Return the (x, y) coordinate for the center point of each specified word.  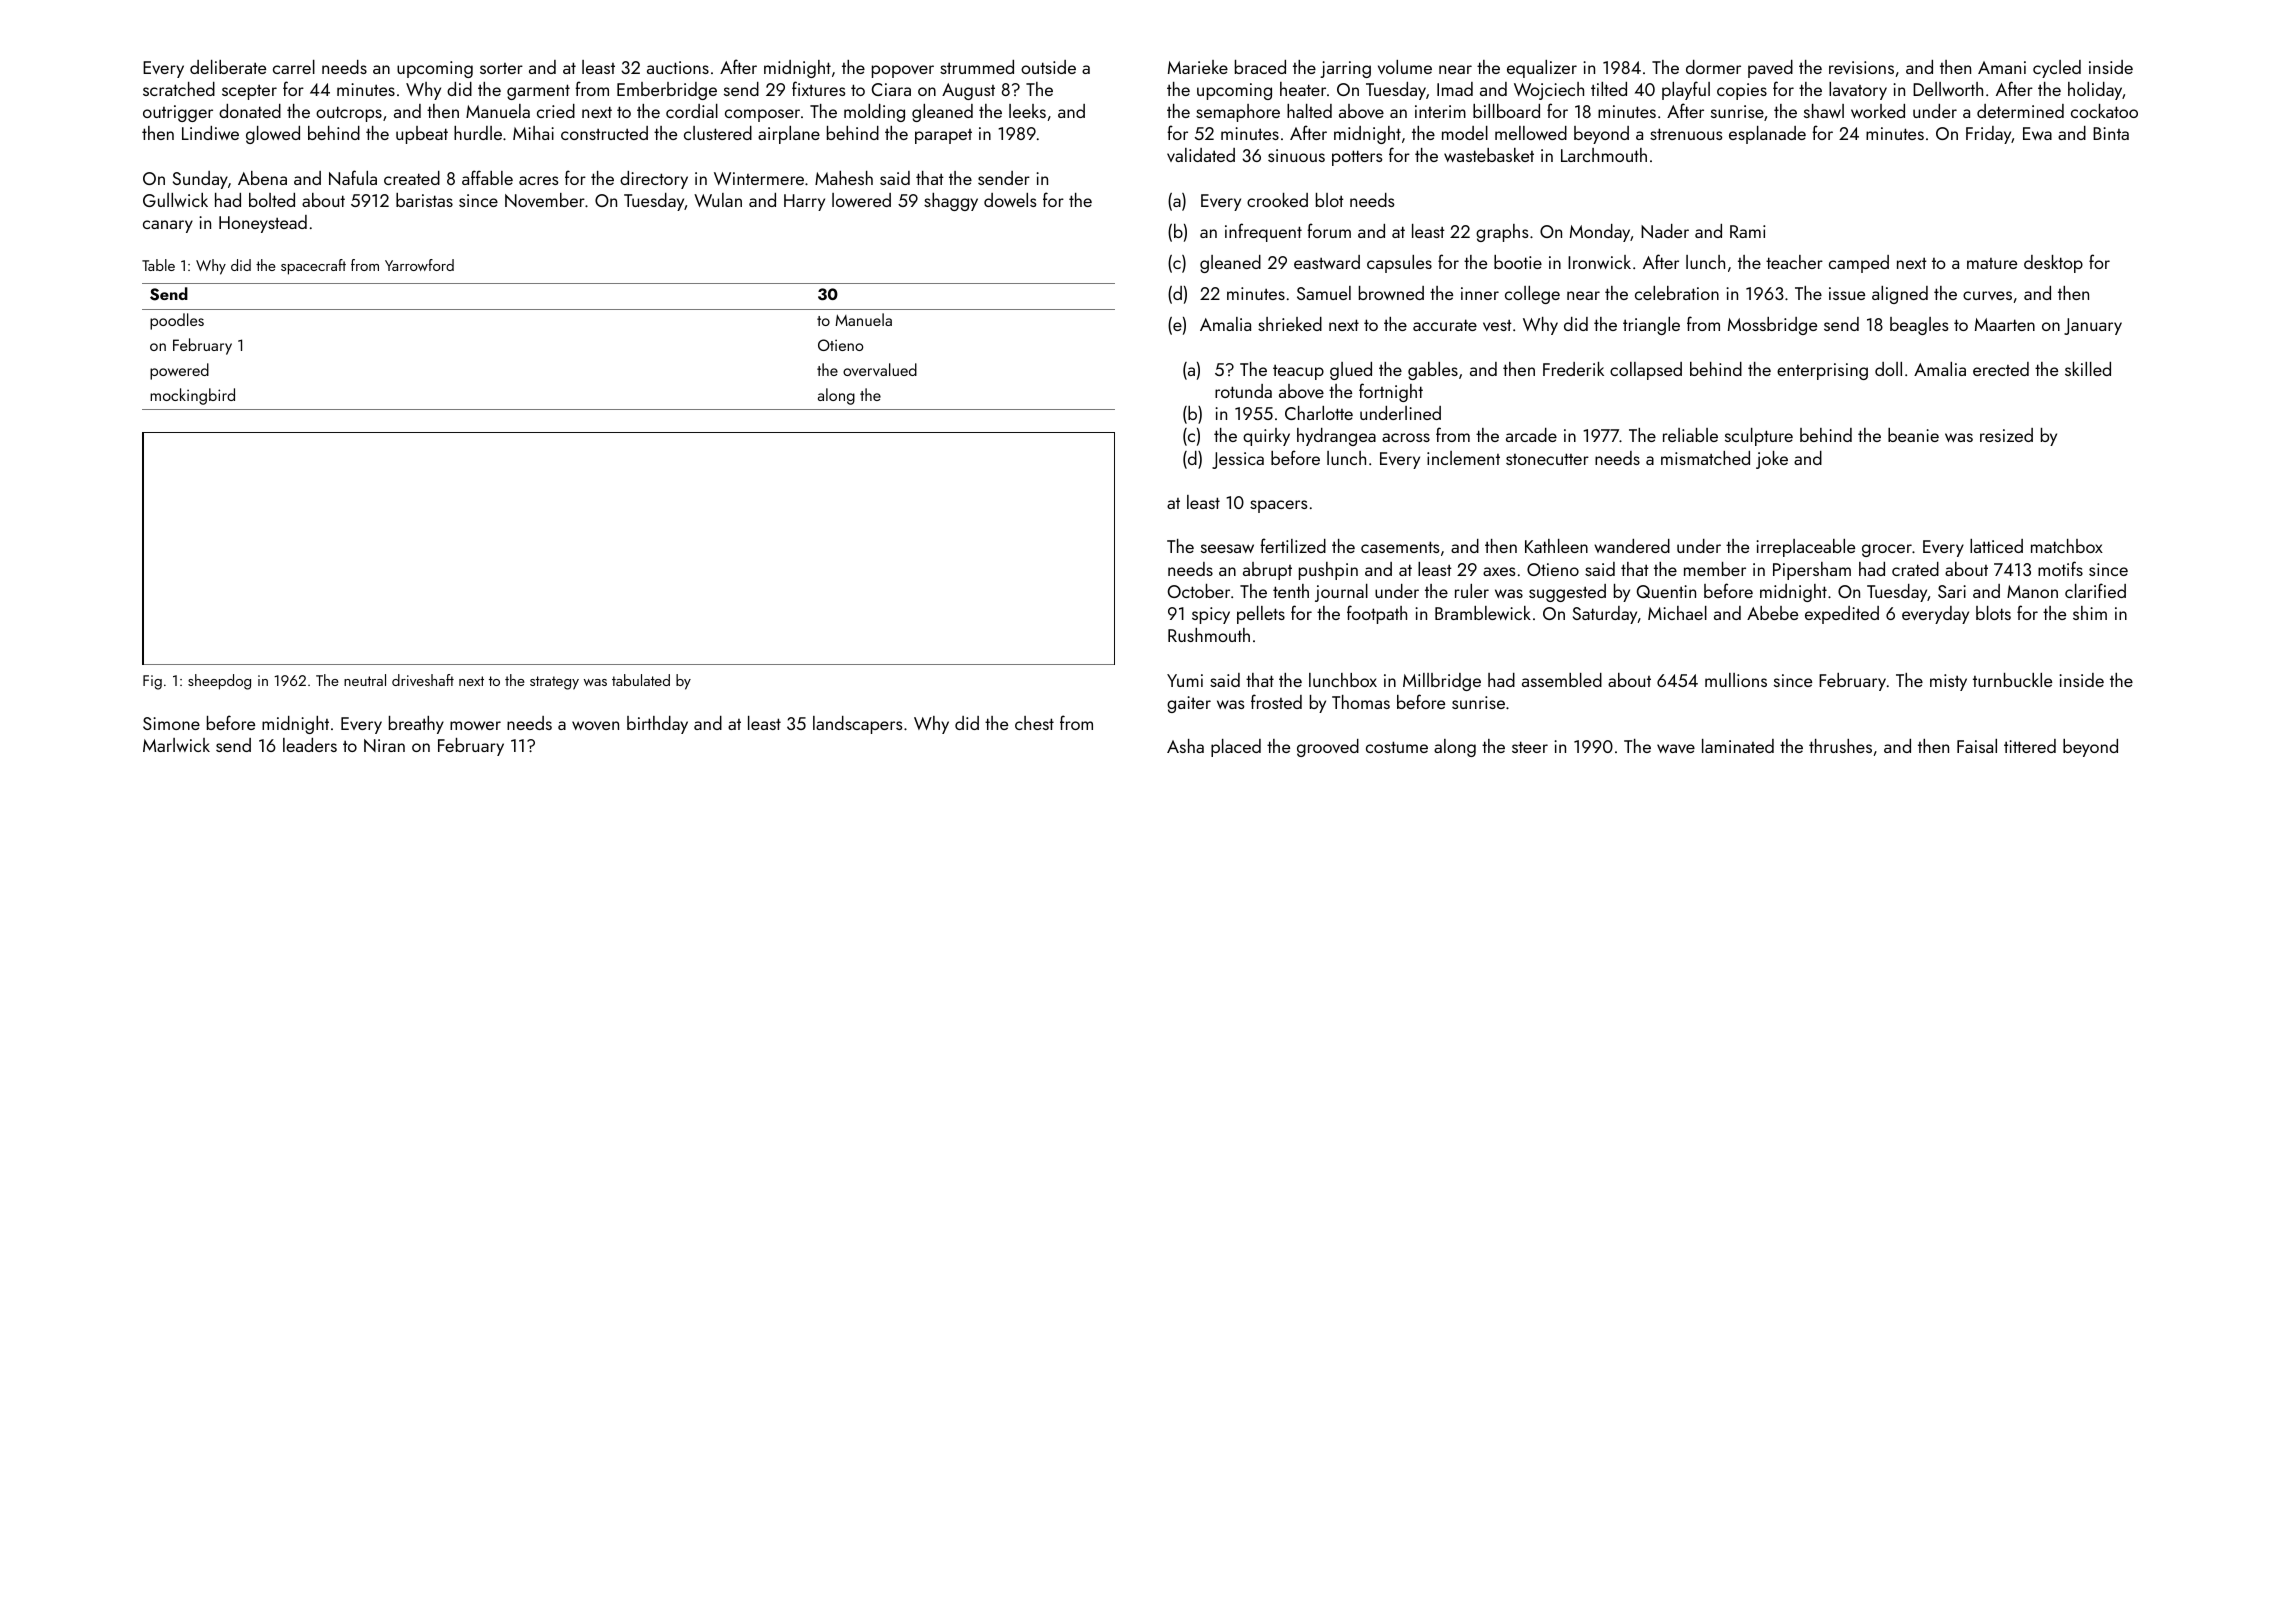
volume (1405, 67)
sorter (501, 68)
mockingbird (192, 396)
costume (1397, 747)
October (1199, 591)
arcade (1531, 435)
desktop (2053, 264)
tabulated (641, 680)
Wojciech (1549, 91)
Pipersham (1812, 571)
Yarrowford (419, 265)
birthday (657, 725)
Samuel (1324, 293)
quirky (1266, 437)
